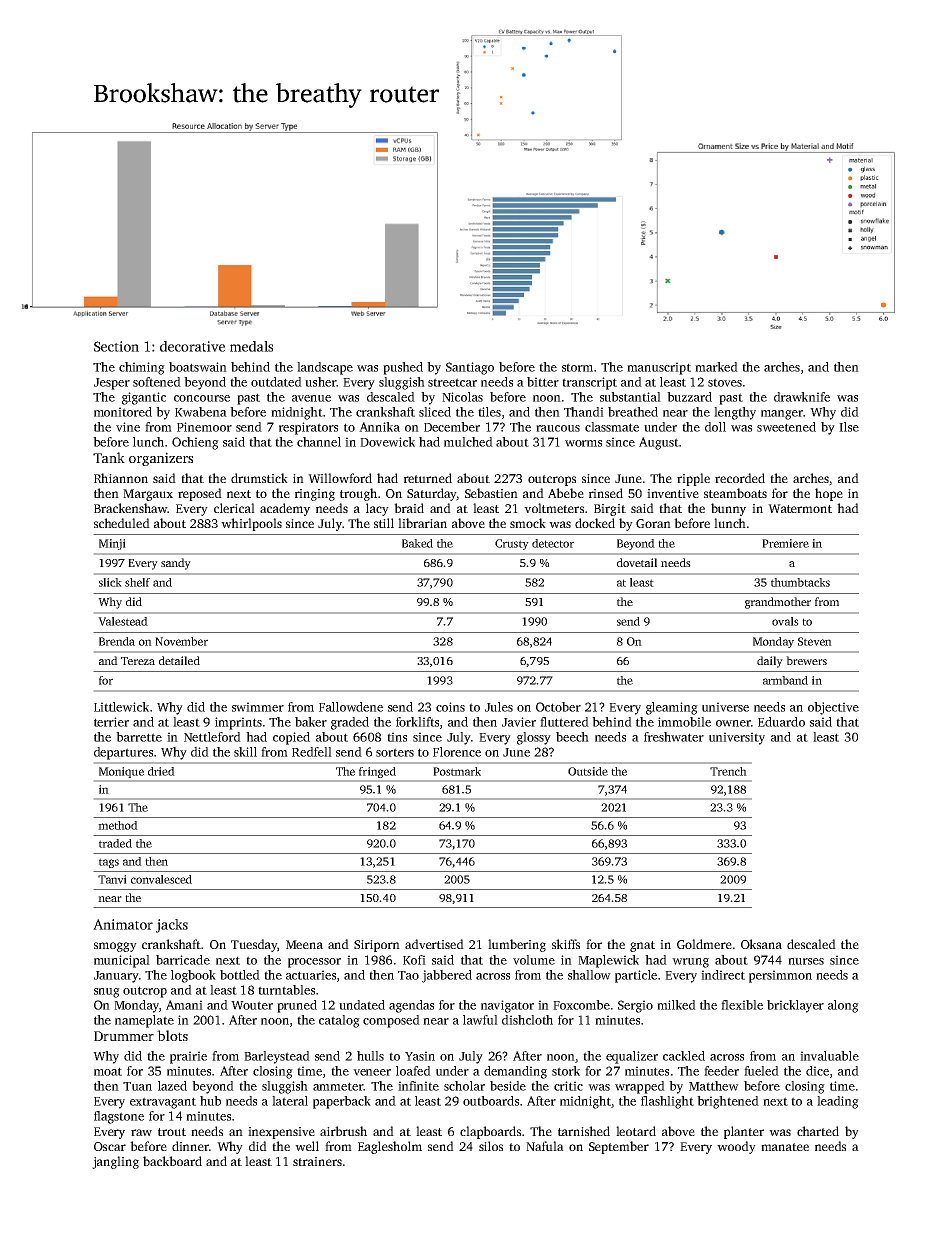 This page has width=952, height=1233. Describe the element at coordinates (403, 368) in the page. I see `pushed` at that location.
